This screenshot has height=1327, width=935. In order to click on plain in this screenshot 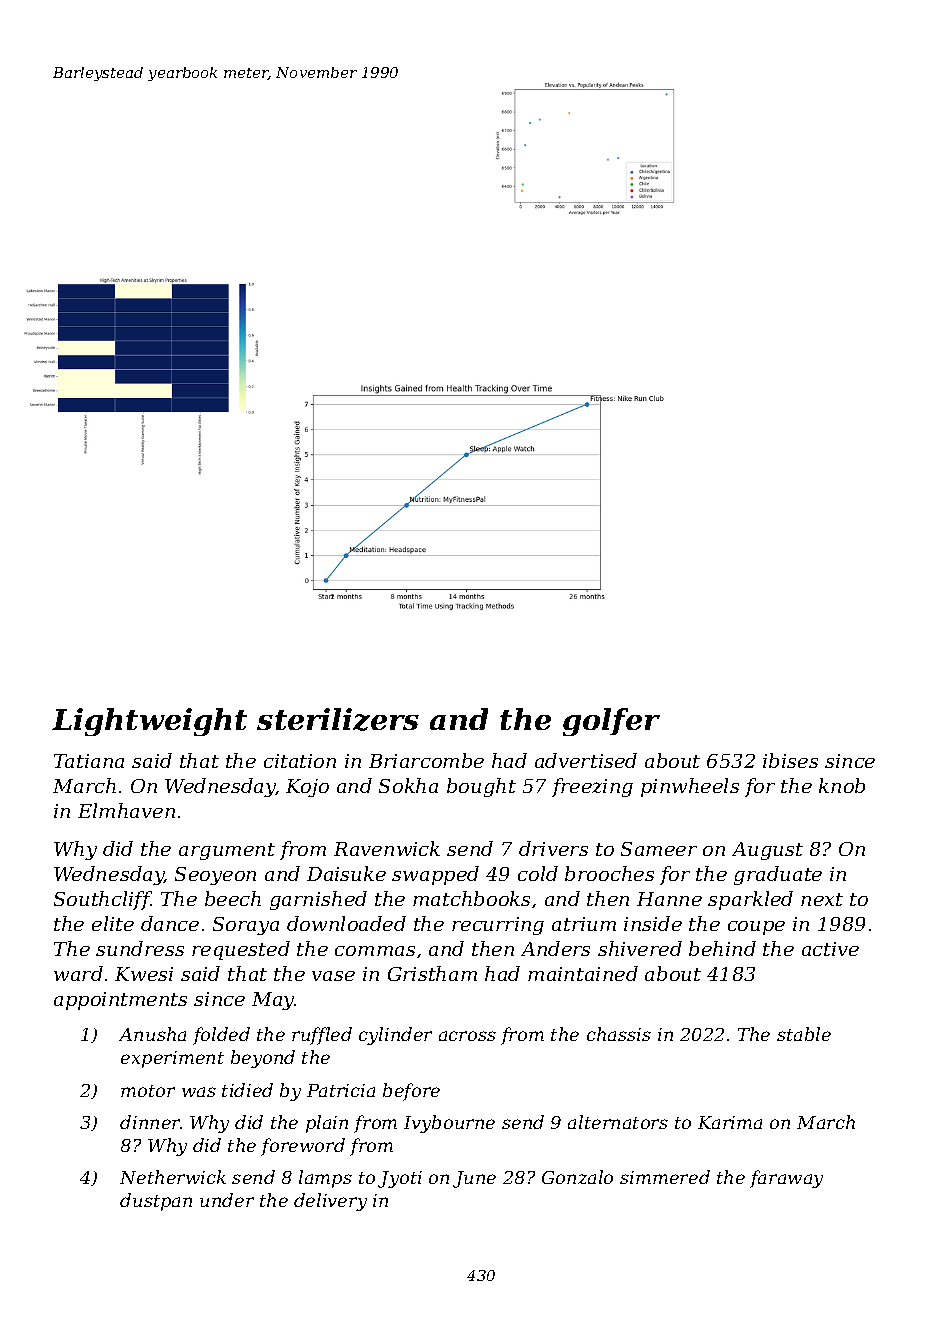, I will do `click(327, 1124)`.
